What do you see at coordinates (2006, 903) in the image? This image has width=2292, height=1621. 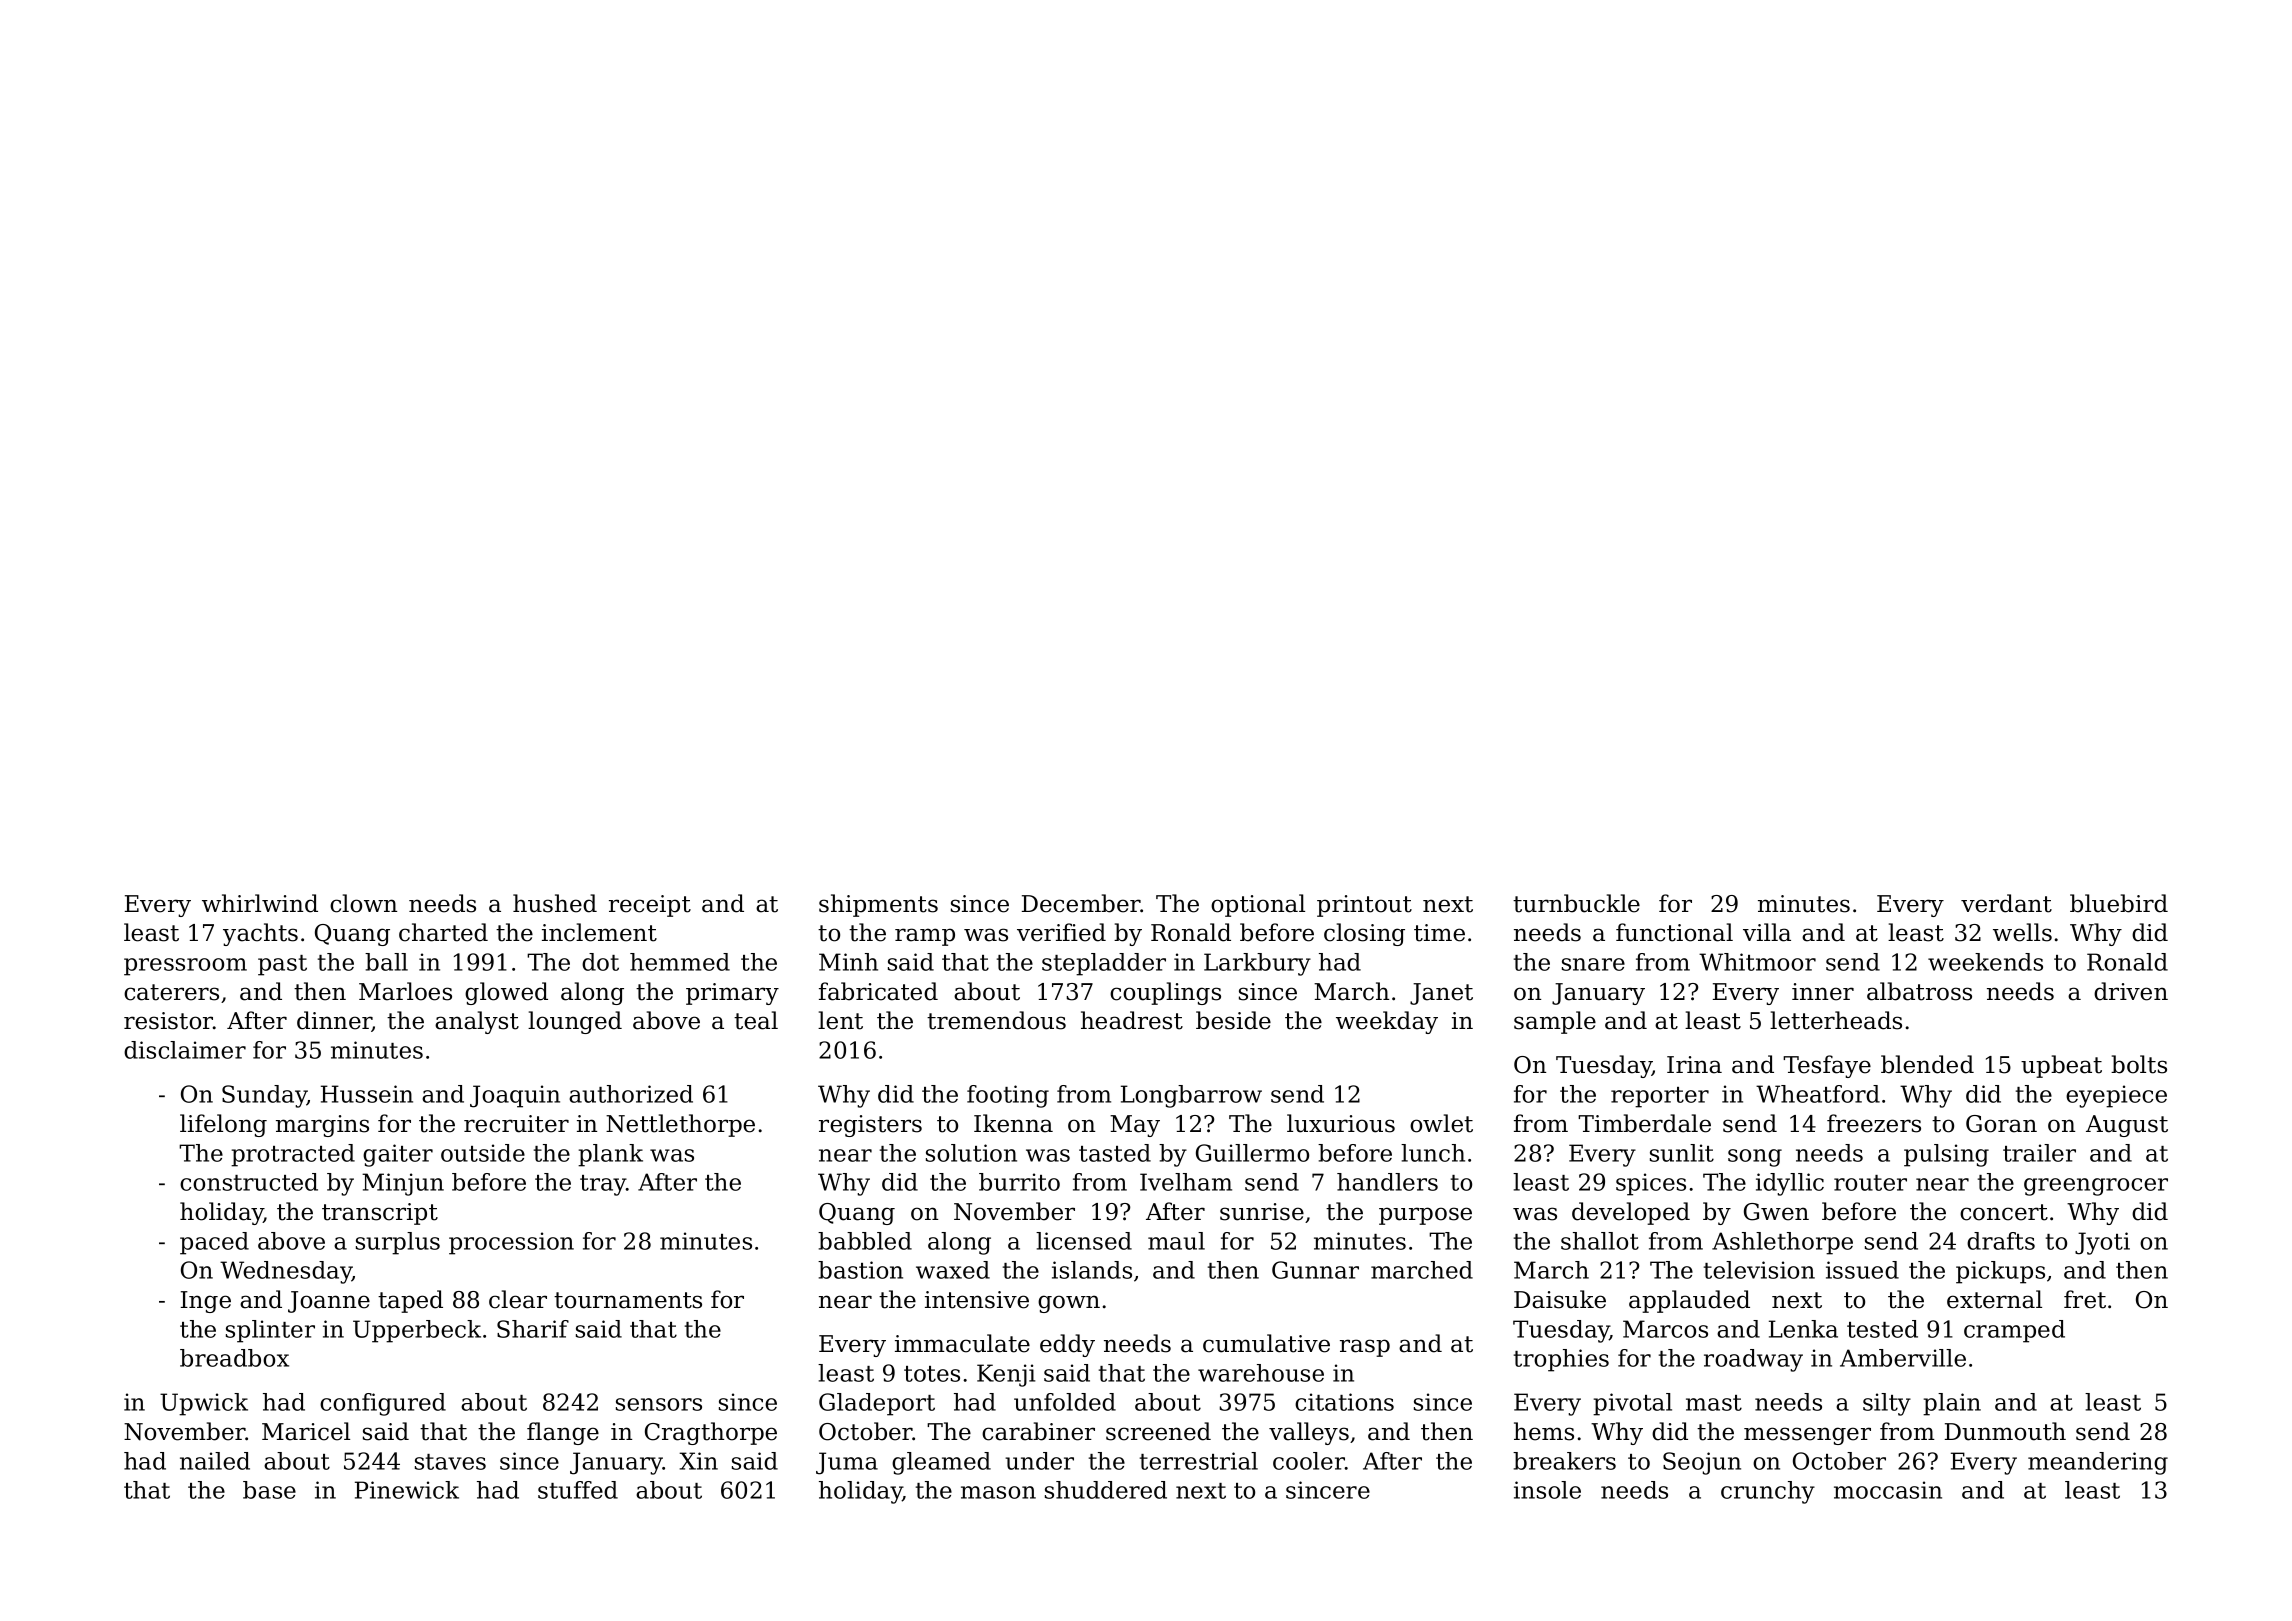 I see `verdant` at bounding box center [2006, 903].
